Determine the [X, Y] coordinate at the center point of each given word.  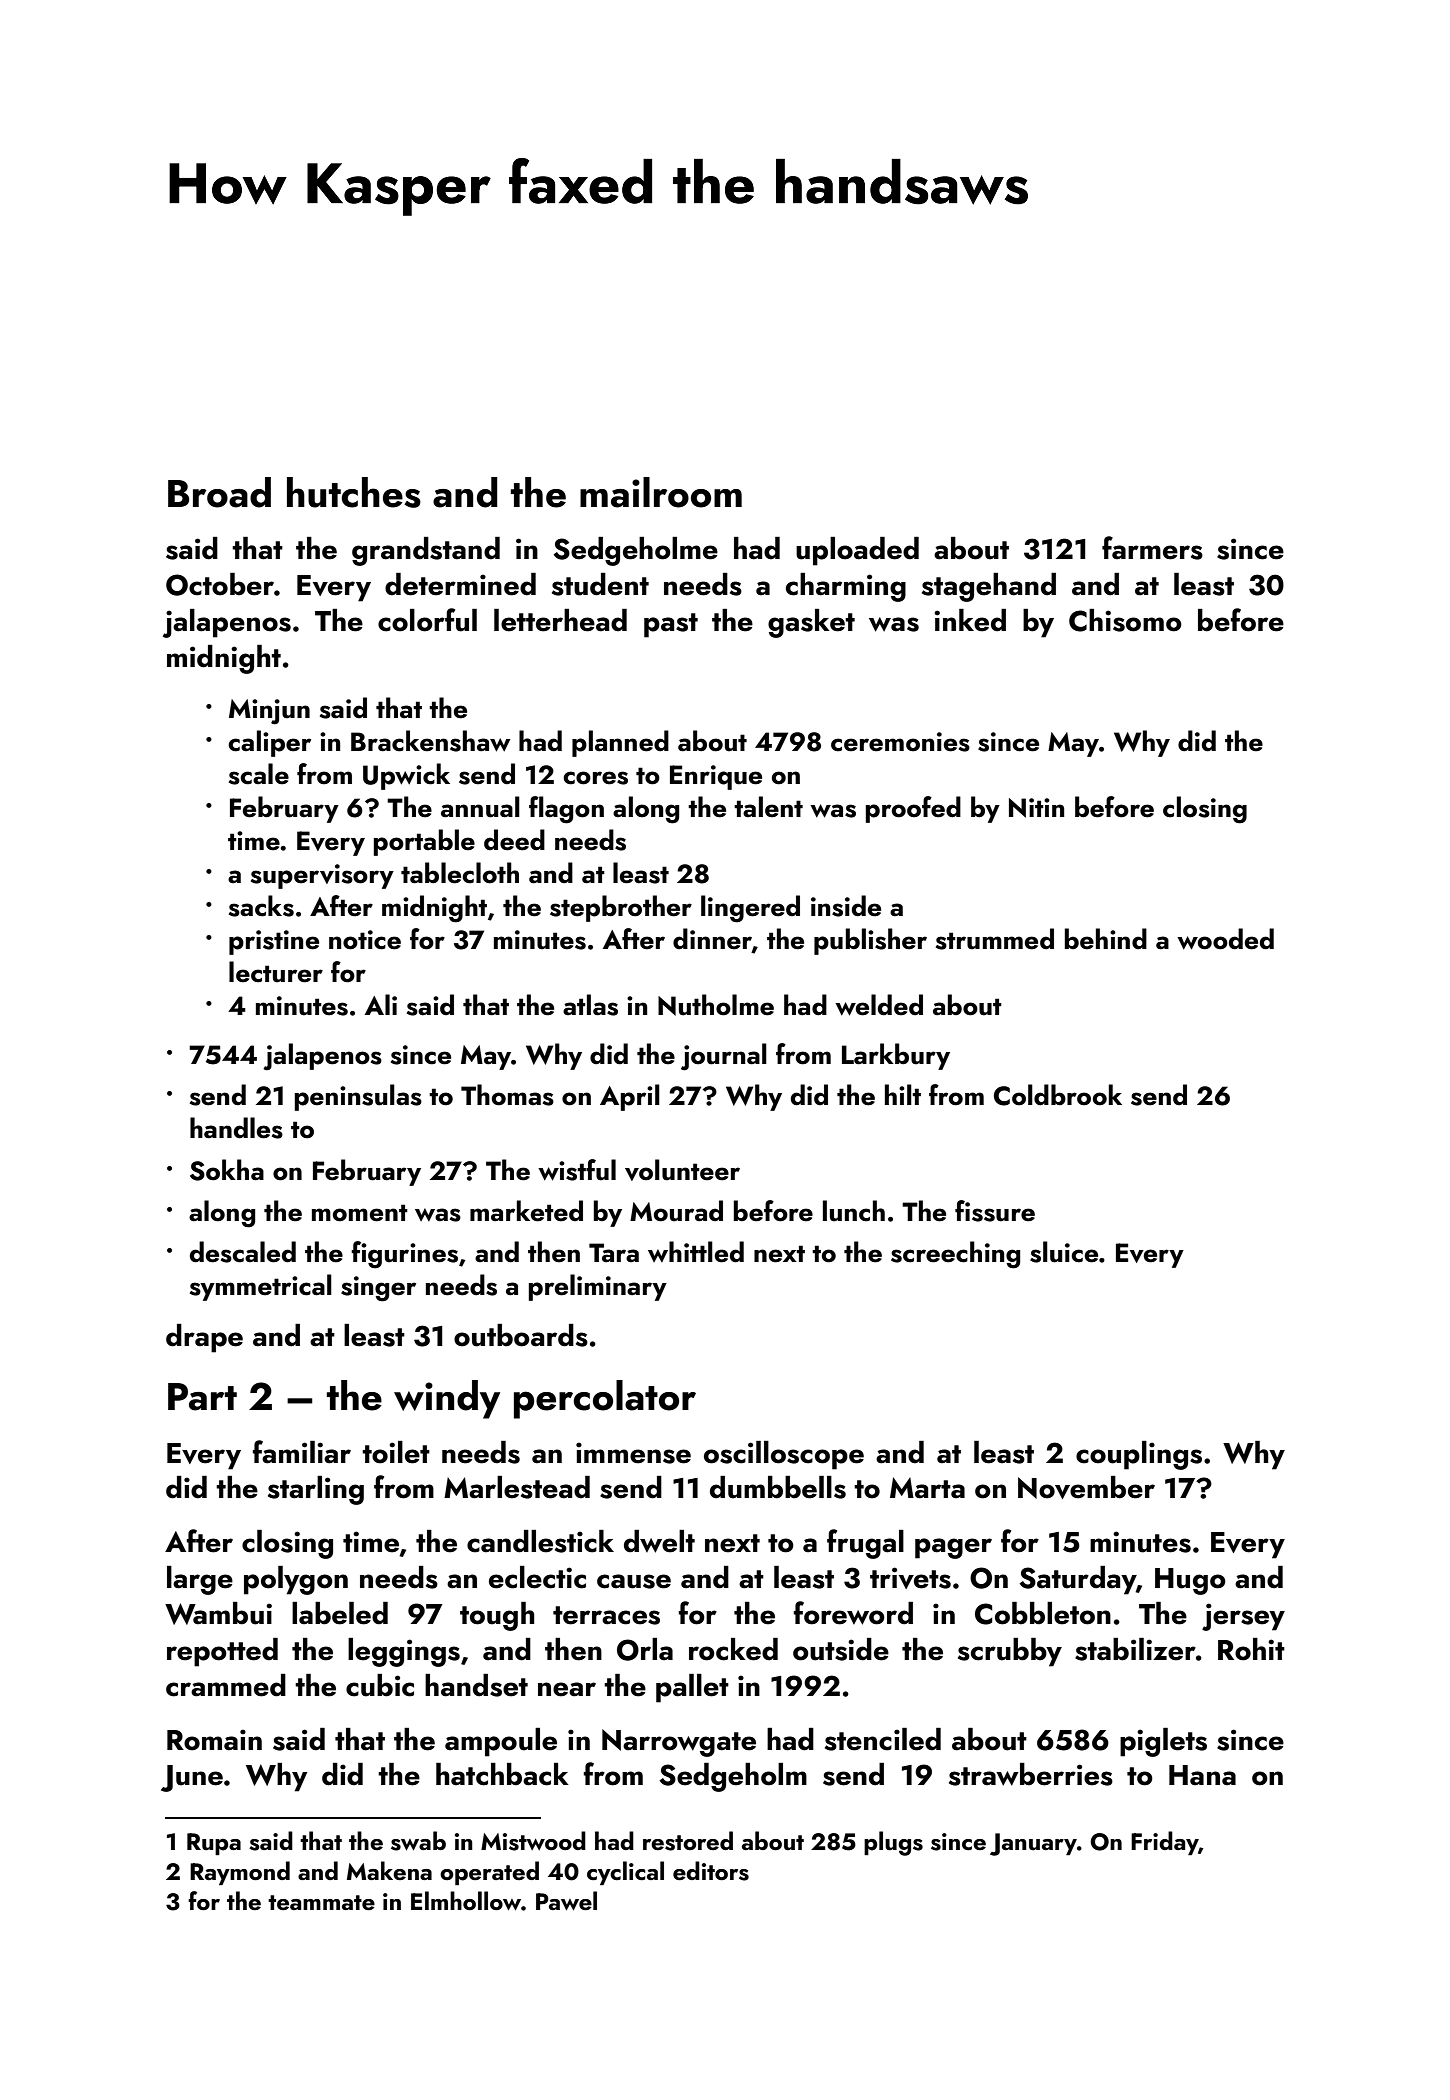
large [200, 1580]
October [220, 584]
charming [846, 587]
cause [634, 1581]
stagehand [989, 587]
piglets [1163, 1742]
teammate [321, 1902]
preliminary [598, 1287]
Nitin [1036, 808]
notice [365, 940]
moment [360, 1213]
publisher [870, 941]
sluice [1064, 1252]
